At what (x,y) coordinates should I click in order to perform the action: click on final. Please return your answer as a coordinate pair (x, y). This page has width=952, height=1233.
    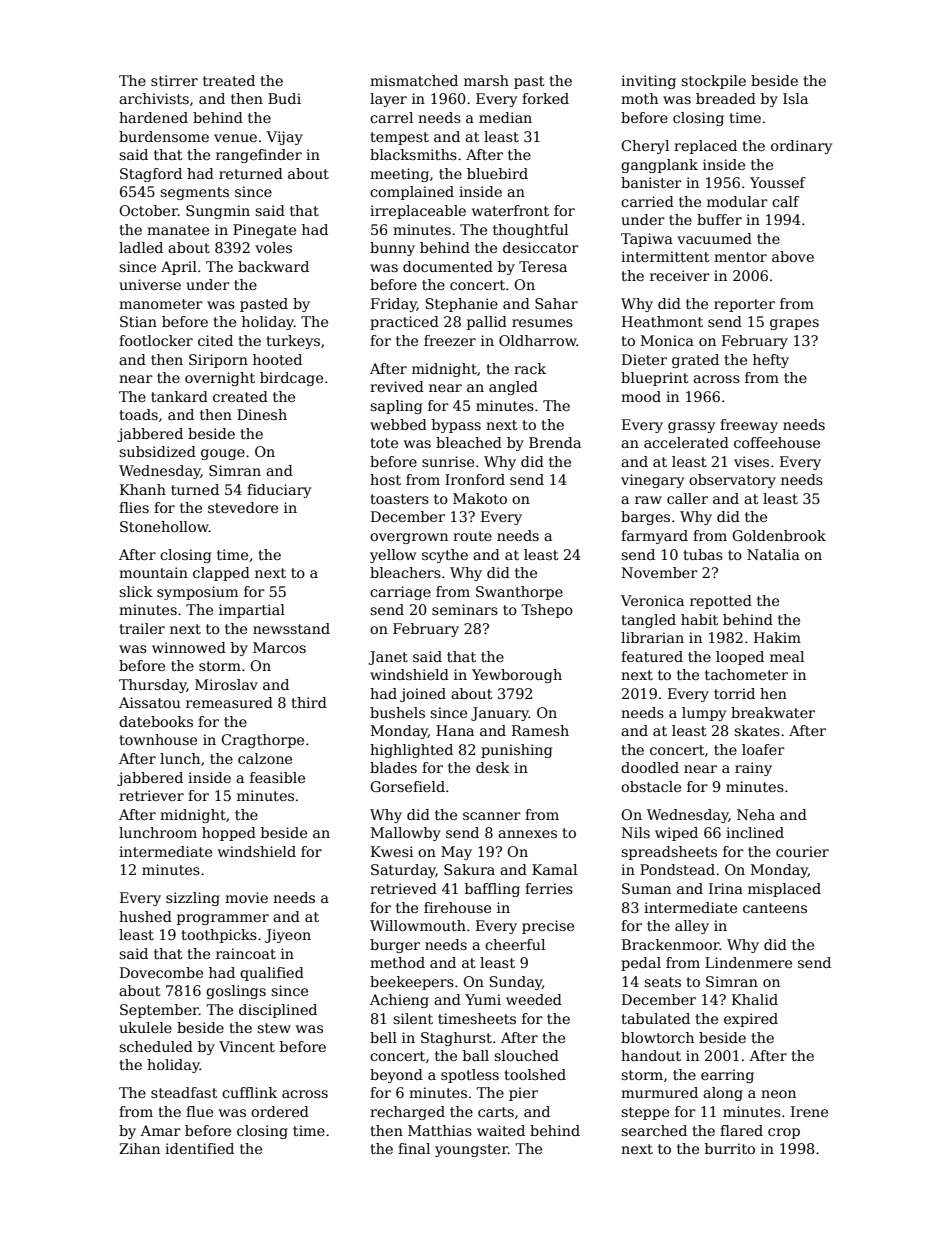
    Looking at the image, I should click on (414, 1148).
